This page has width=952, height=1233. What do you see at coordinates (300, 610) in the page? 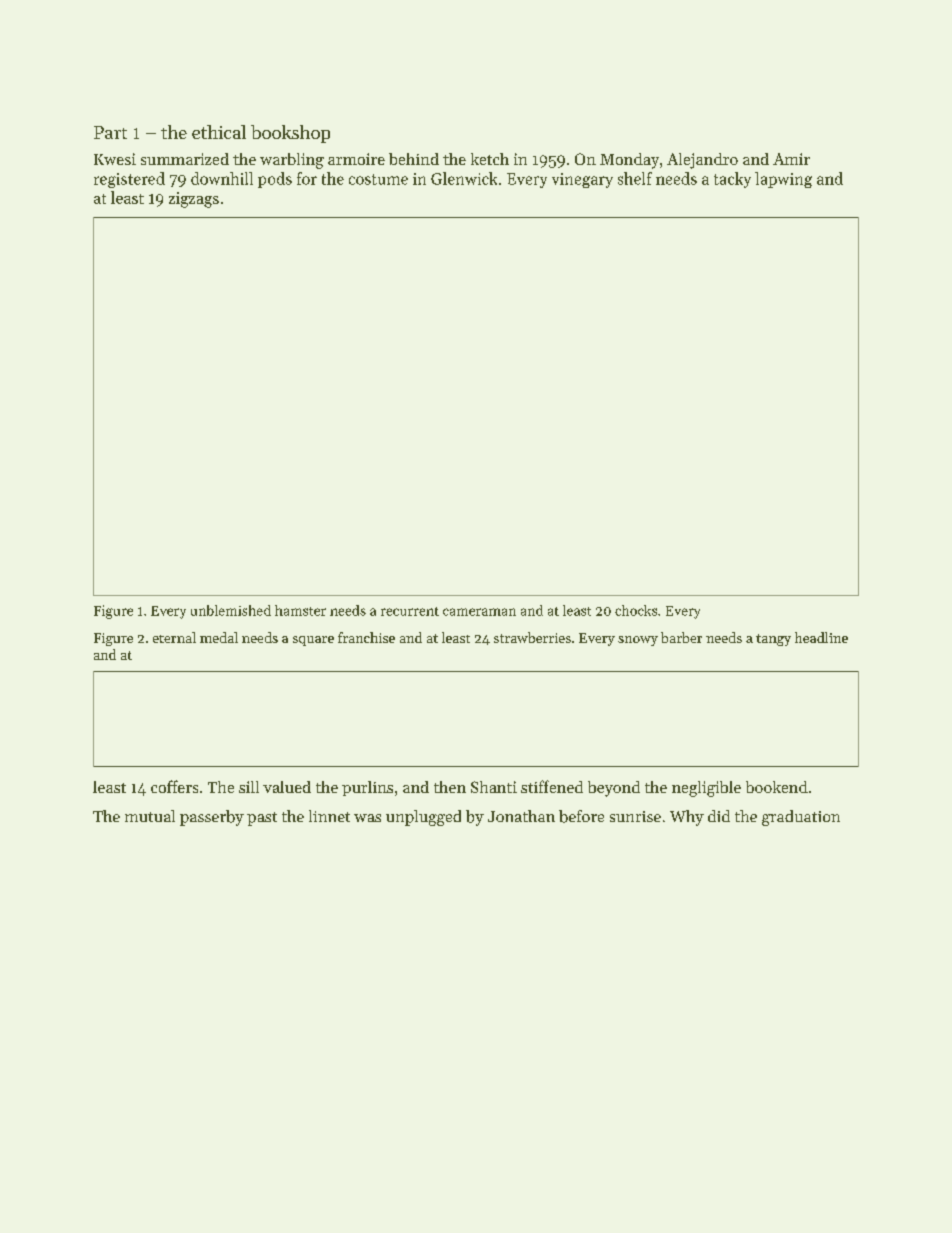
I see `hamster` at bounding box center [300, 610].
